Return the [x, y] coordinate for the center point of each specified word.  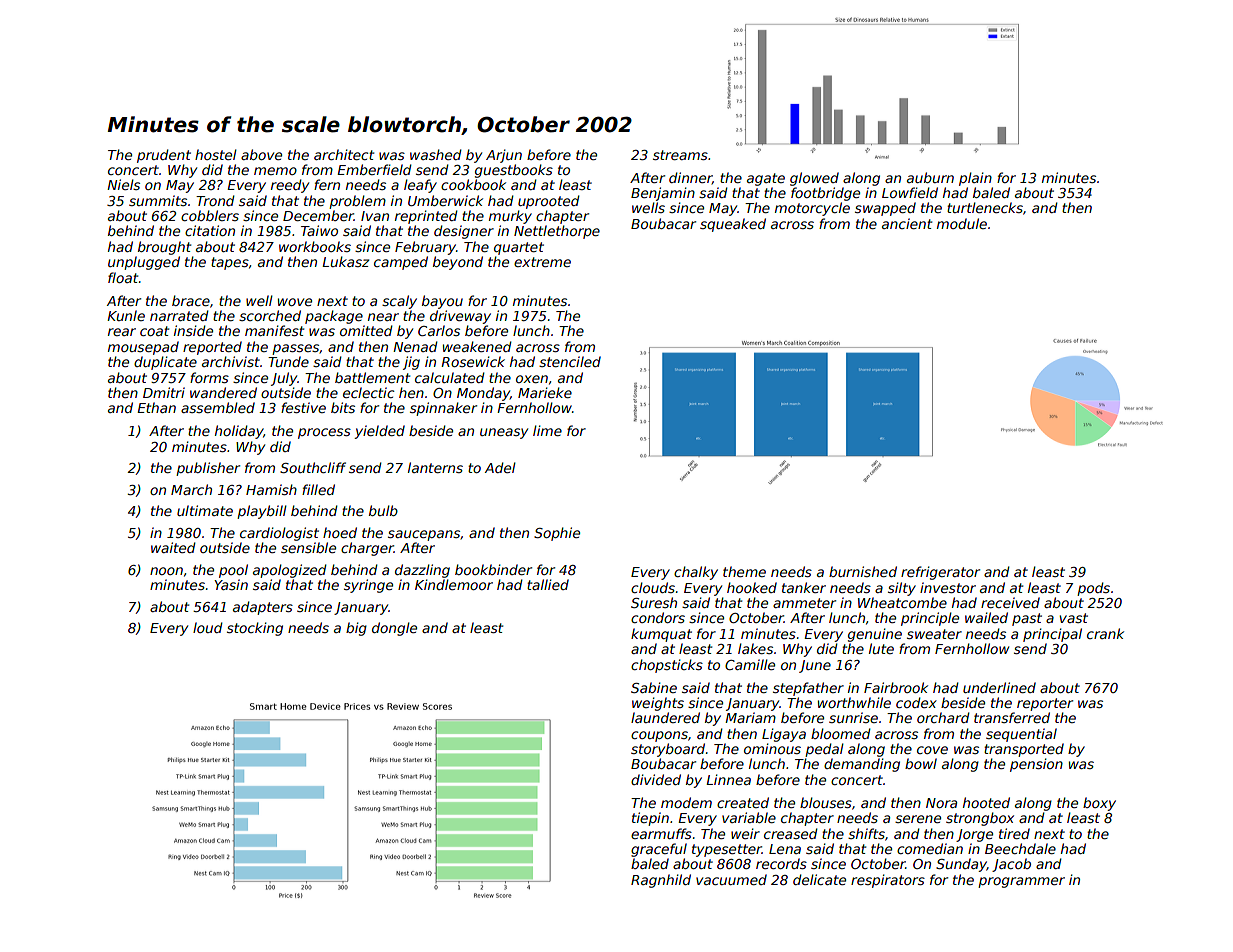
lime [547, 430]
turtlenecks [985, 207]
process [324, 433]
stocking [255, 629]
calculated [450, 377]
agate [766, 179]
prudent [164, 156]
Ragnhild [661, 881]
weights [658, 704]
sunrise [853, 717]
